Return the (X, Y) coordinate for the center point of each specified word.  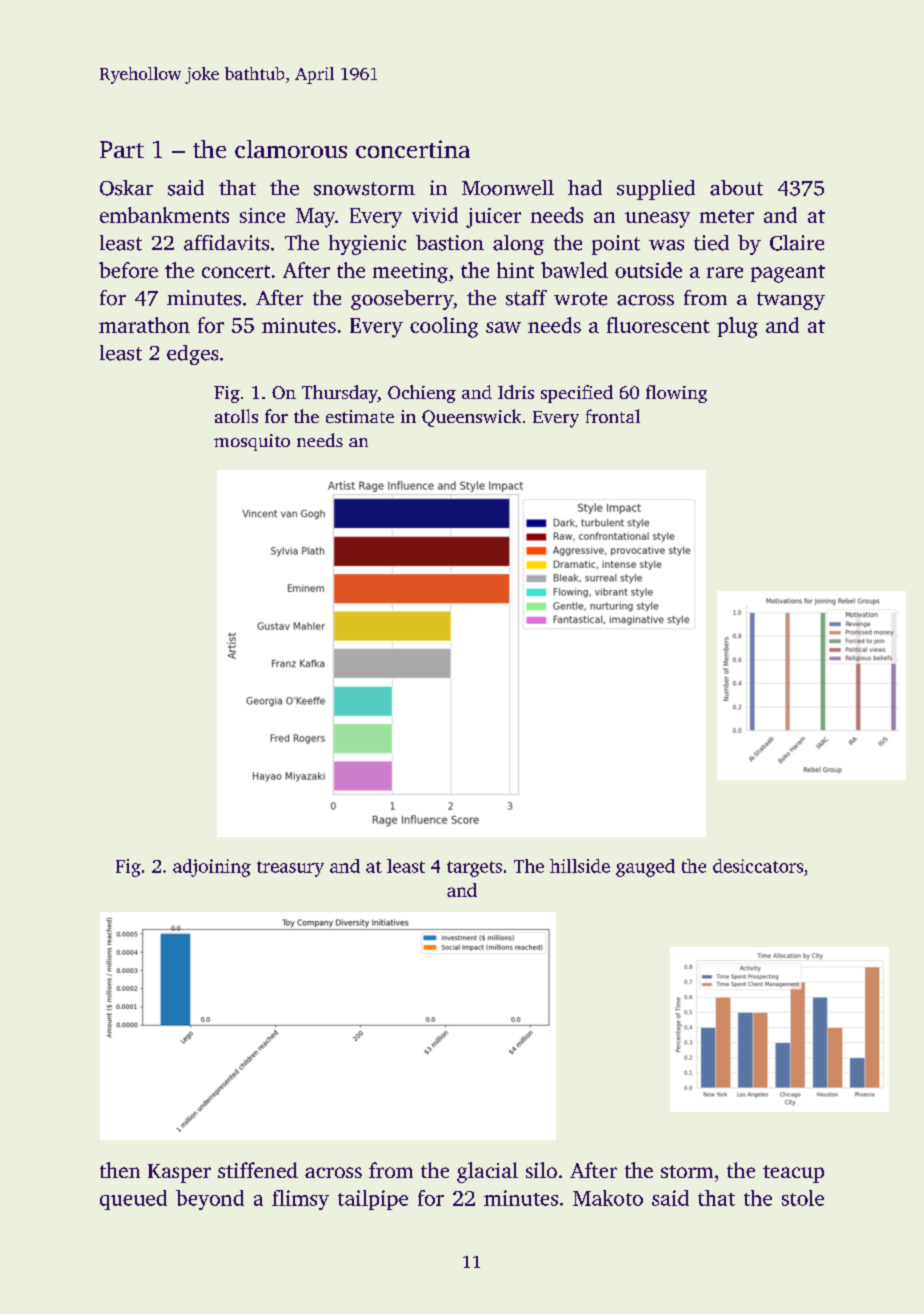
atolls (236, 416)
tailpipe (373, 1200)
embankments (164, 215)
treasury (290, 869)
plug (737, 327)
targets (474, 869)
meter (727, 216)
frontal (613, 416)
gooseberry (402, 300)
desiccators (758, 866)
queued (133, 1200)
